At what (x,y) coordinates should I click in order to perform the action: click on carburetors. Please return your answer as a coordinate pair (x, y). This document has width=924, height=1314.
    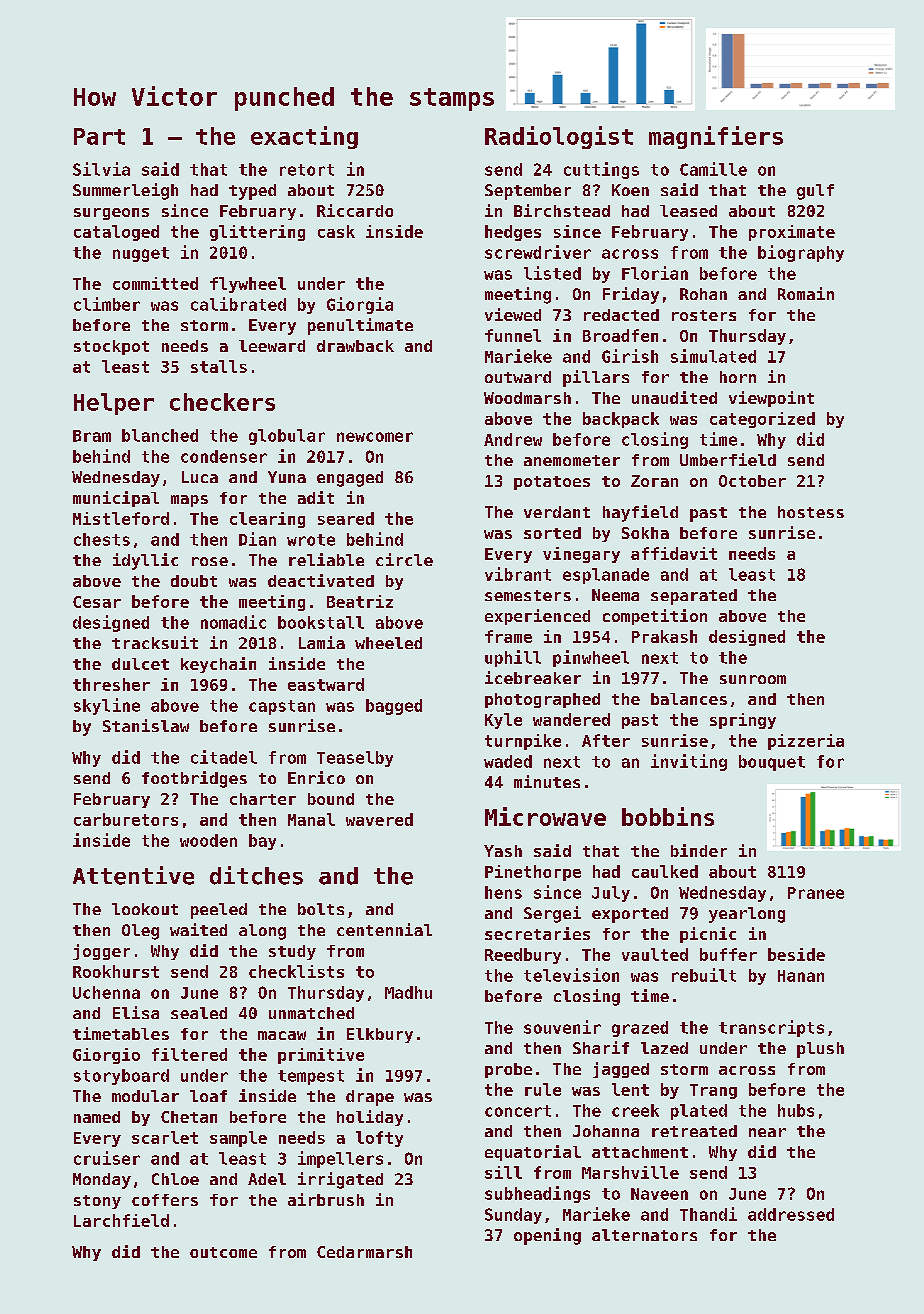
    Looking at the image, I should click on (126, 819).
